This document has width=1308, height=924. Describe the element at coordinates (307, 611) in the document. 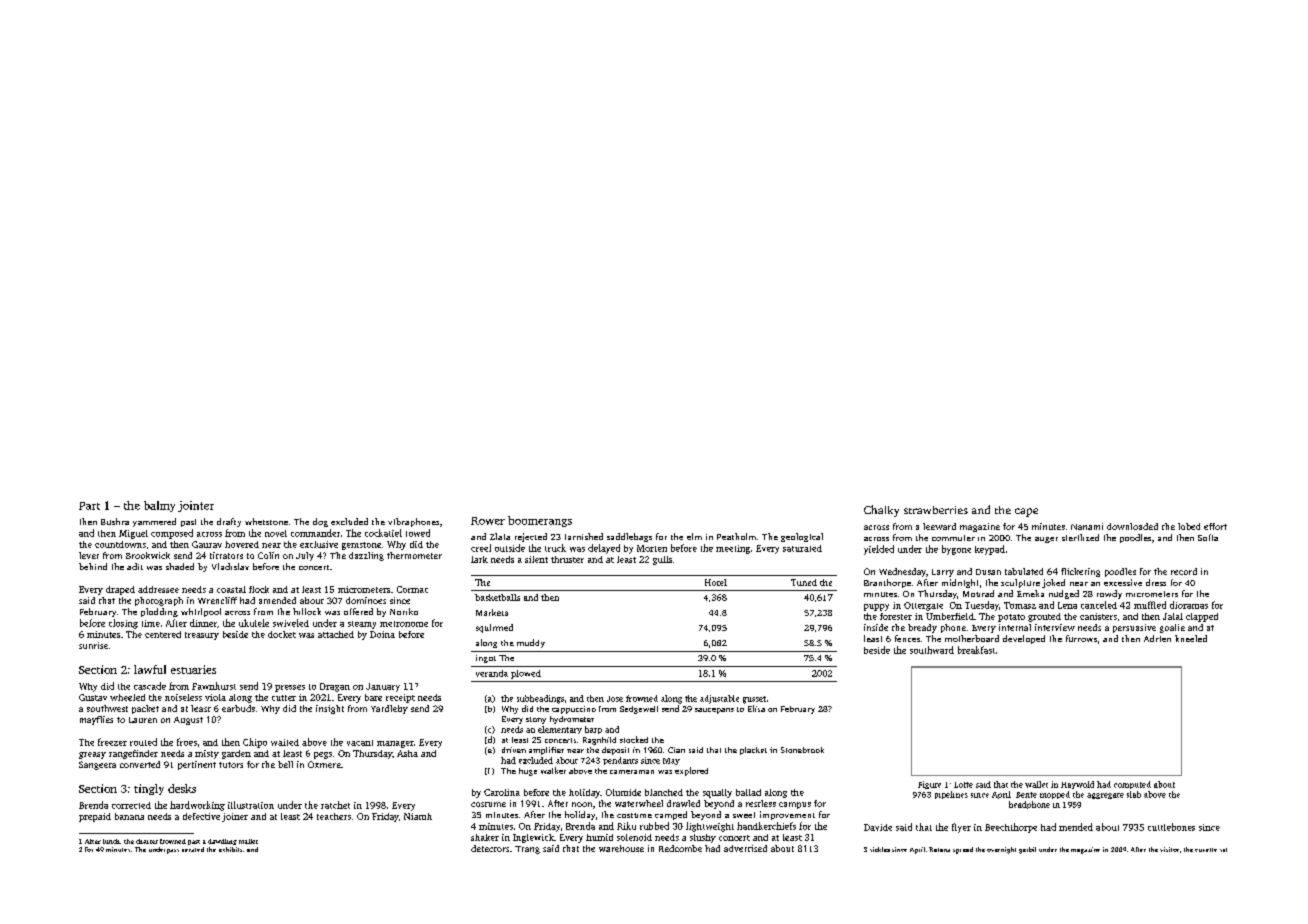

I see `hillock` at that location.
